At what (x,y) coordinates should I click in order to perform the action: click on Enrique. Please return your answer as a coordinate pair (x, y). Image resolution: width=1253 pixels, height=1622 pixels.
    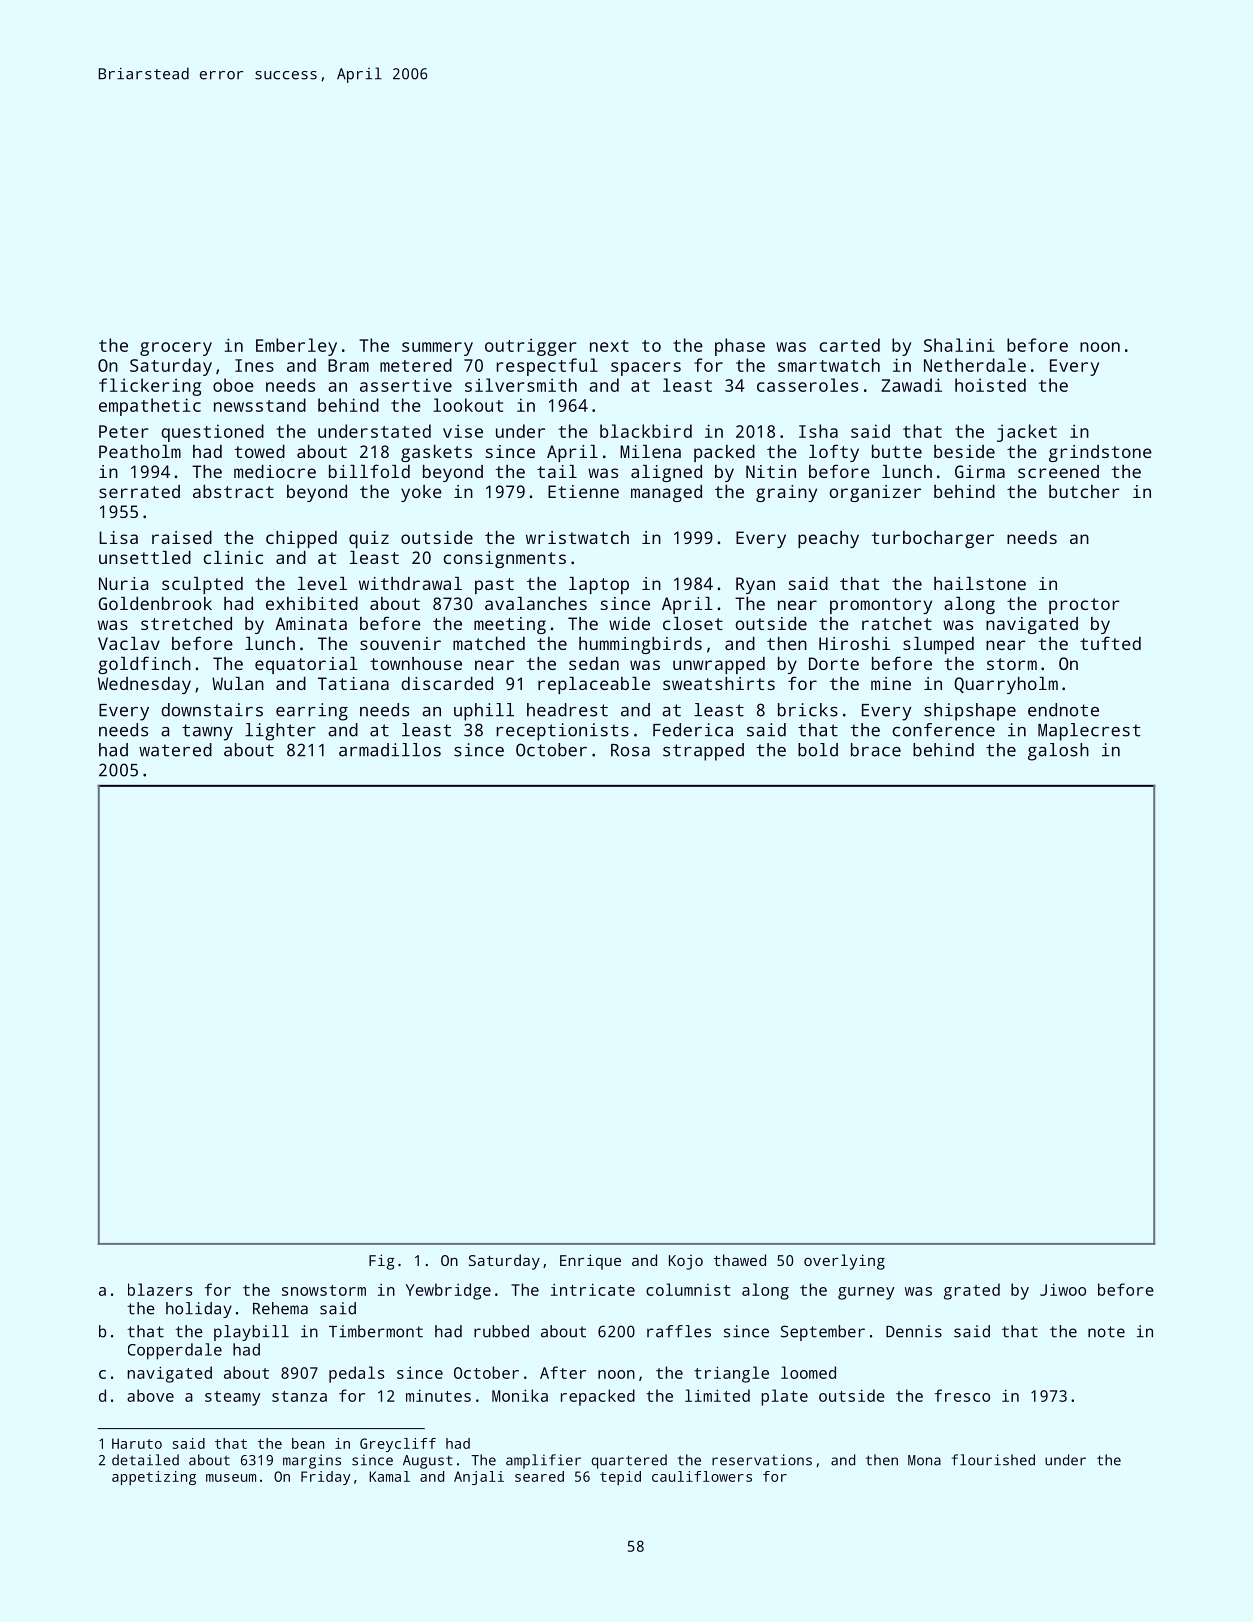
    Looking at the image, I should click on (590, 1262).
